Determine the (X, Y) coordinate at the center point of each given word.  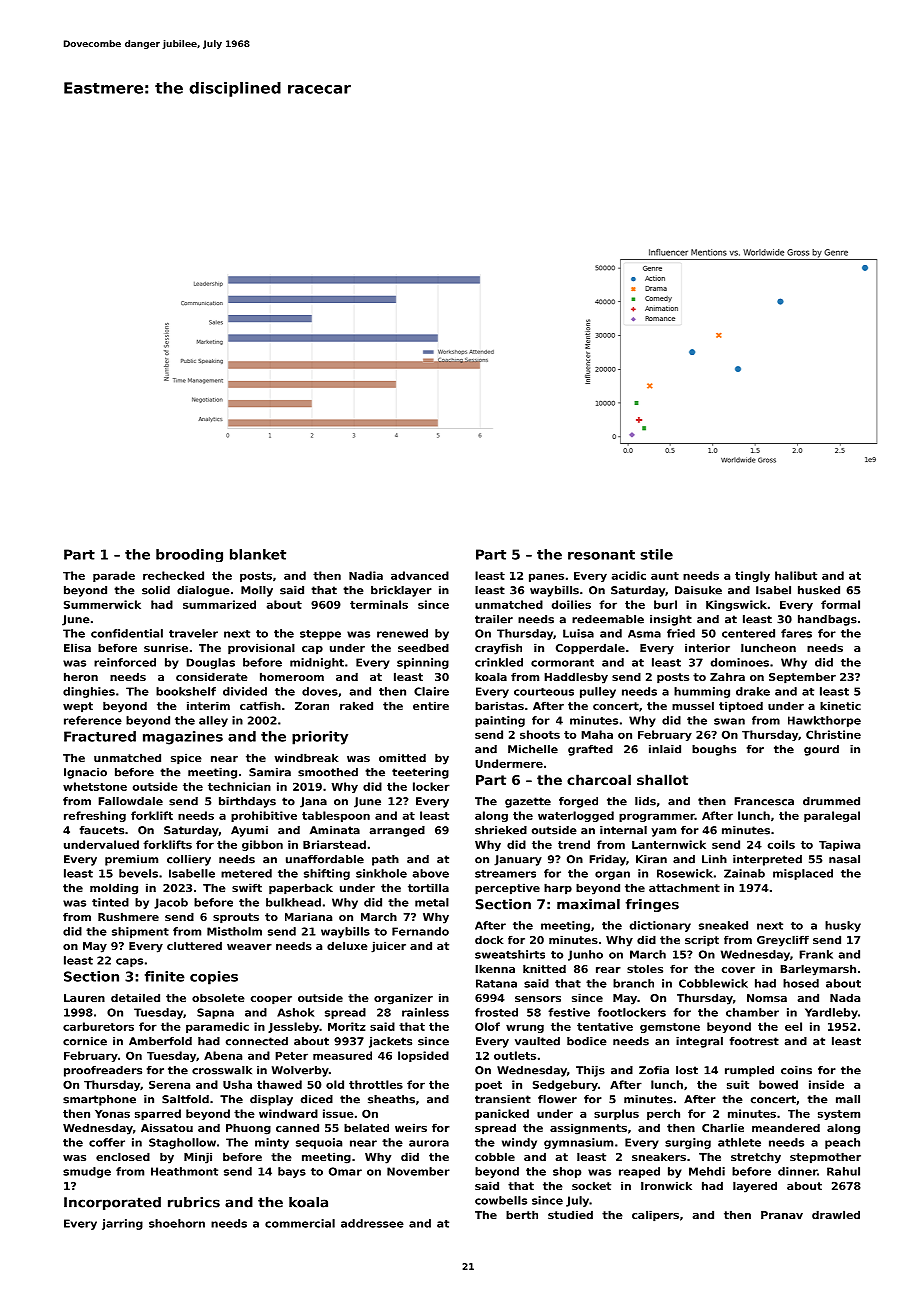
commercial (300, 1223)
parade (114, 576)
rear (608, 970)
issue (338, 1113)
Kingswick (736, 605)
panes (546, 577)
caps (129, 962)
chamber (752, 1012)
